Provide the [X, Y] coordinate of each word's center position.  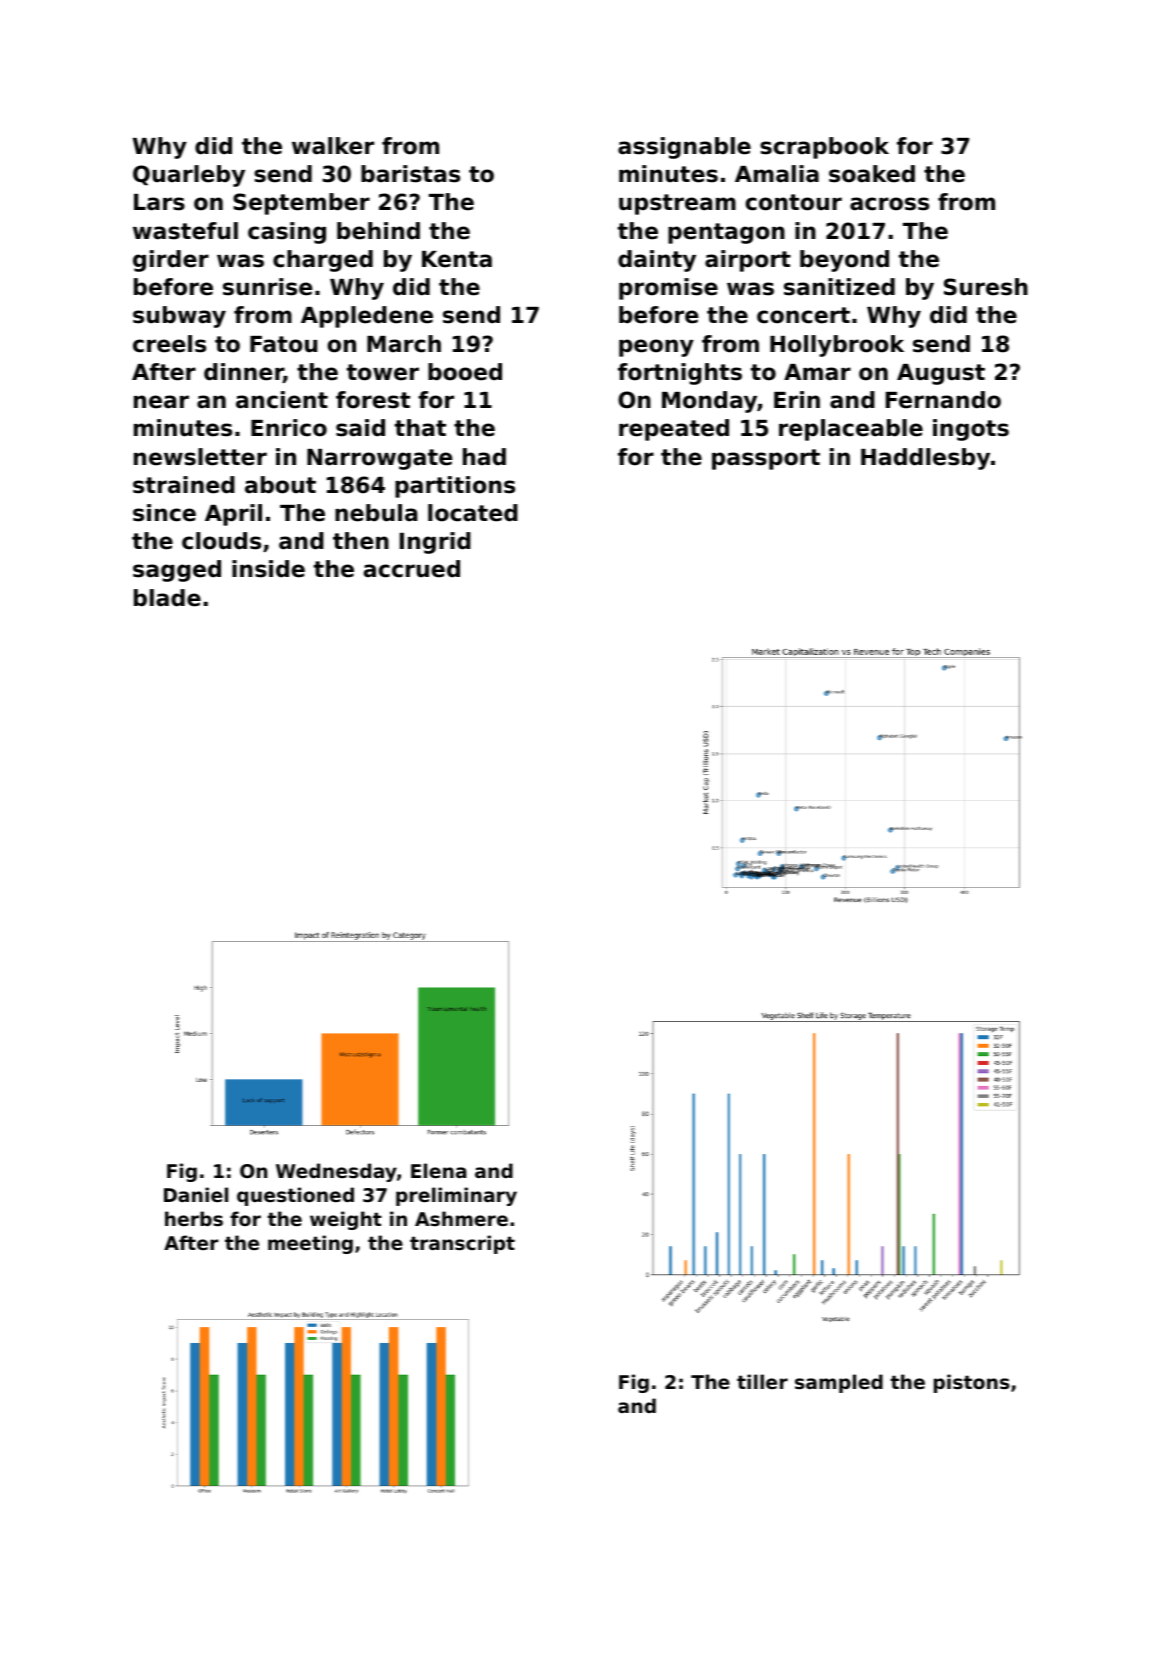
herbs [194, 1218]
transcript [462, 1244]
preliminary [456, 1196]
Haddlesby [925, 459]
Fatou [283, 344]
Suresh [986, 287]
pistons [972, 1383]
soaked [872, 174]
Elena [439, 1170]
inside [268, 569]
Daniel [196, 1194]
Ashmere [461, 1218]
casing [287, 233]
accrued [411, 569]
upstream [677, 204]
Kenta [457, 259]
